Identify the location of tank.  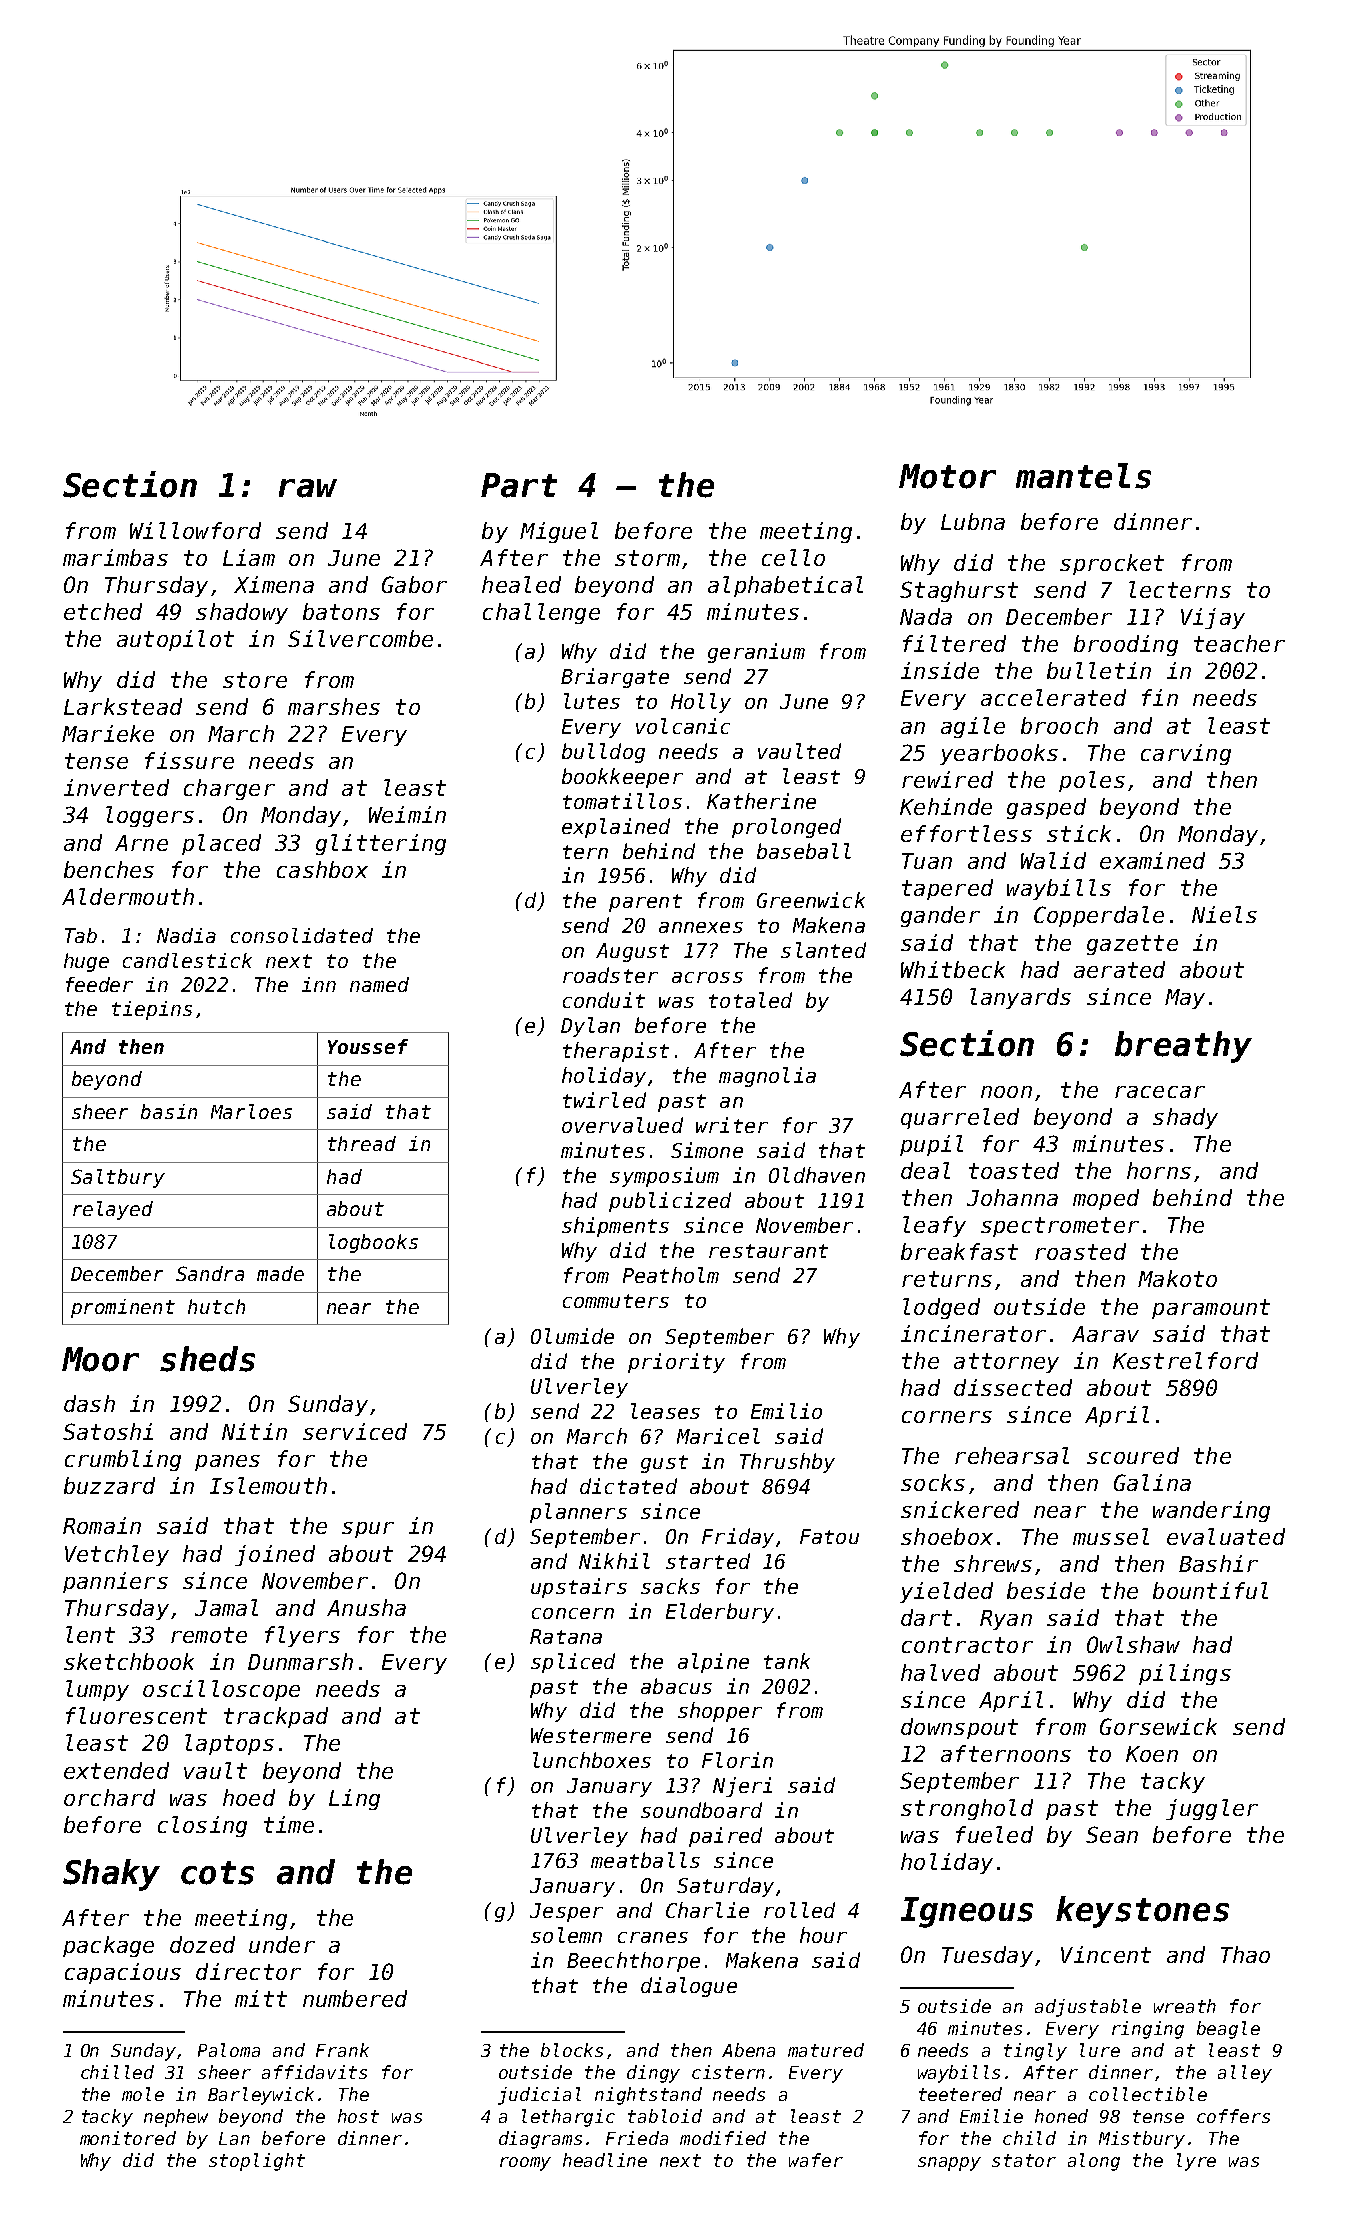
(787, 1661).
